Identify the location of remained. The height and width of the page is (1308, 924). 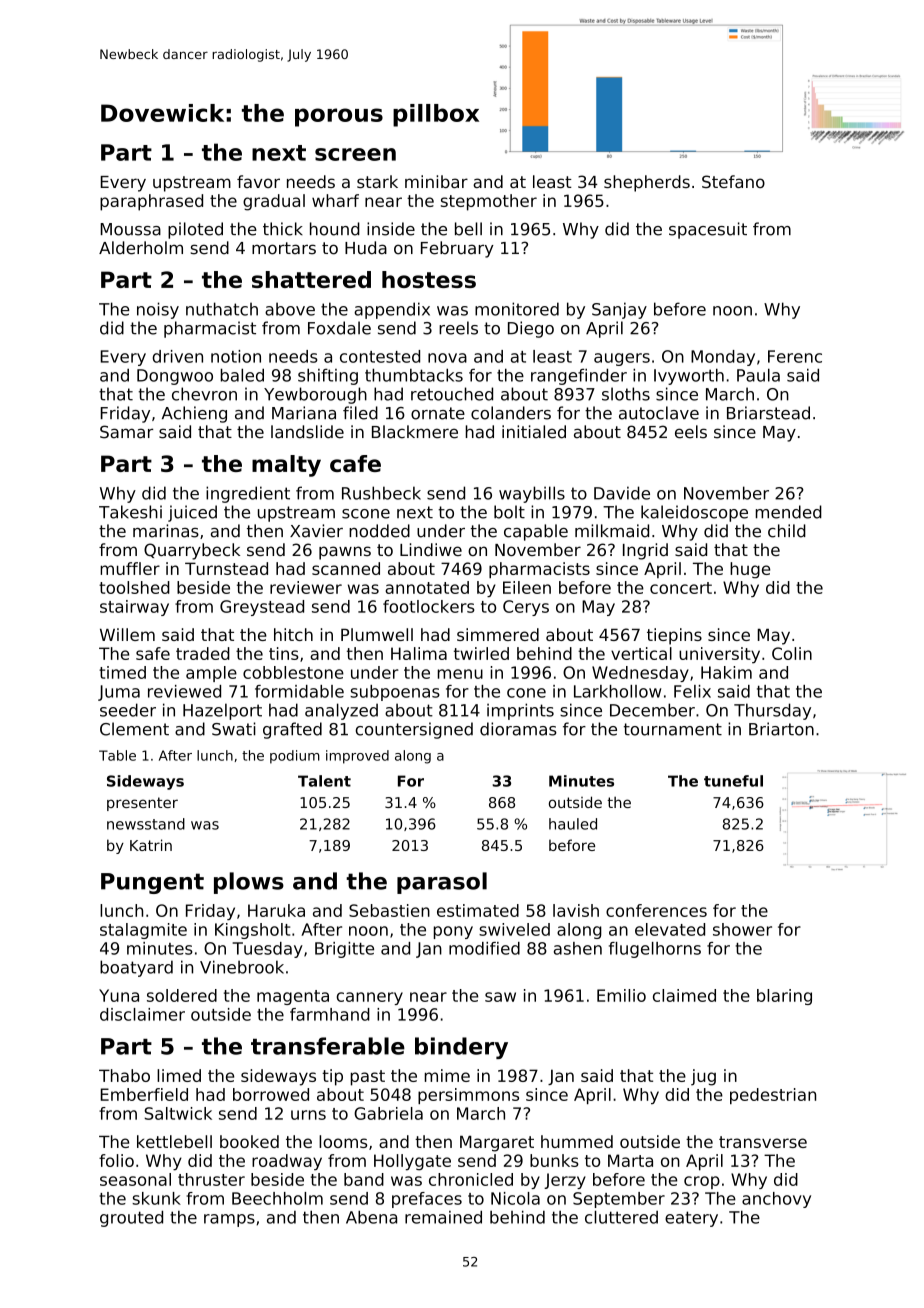
(443, 1217).
